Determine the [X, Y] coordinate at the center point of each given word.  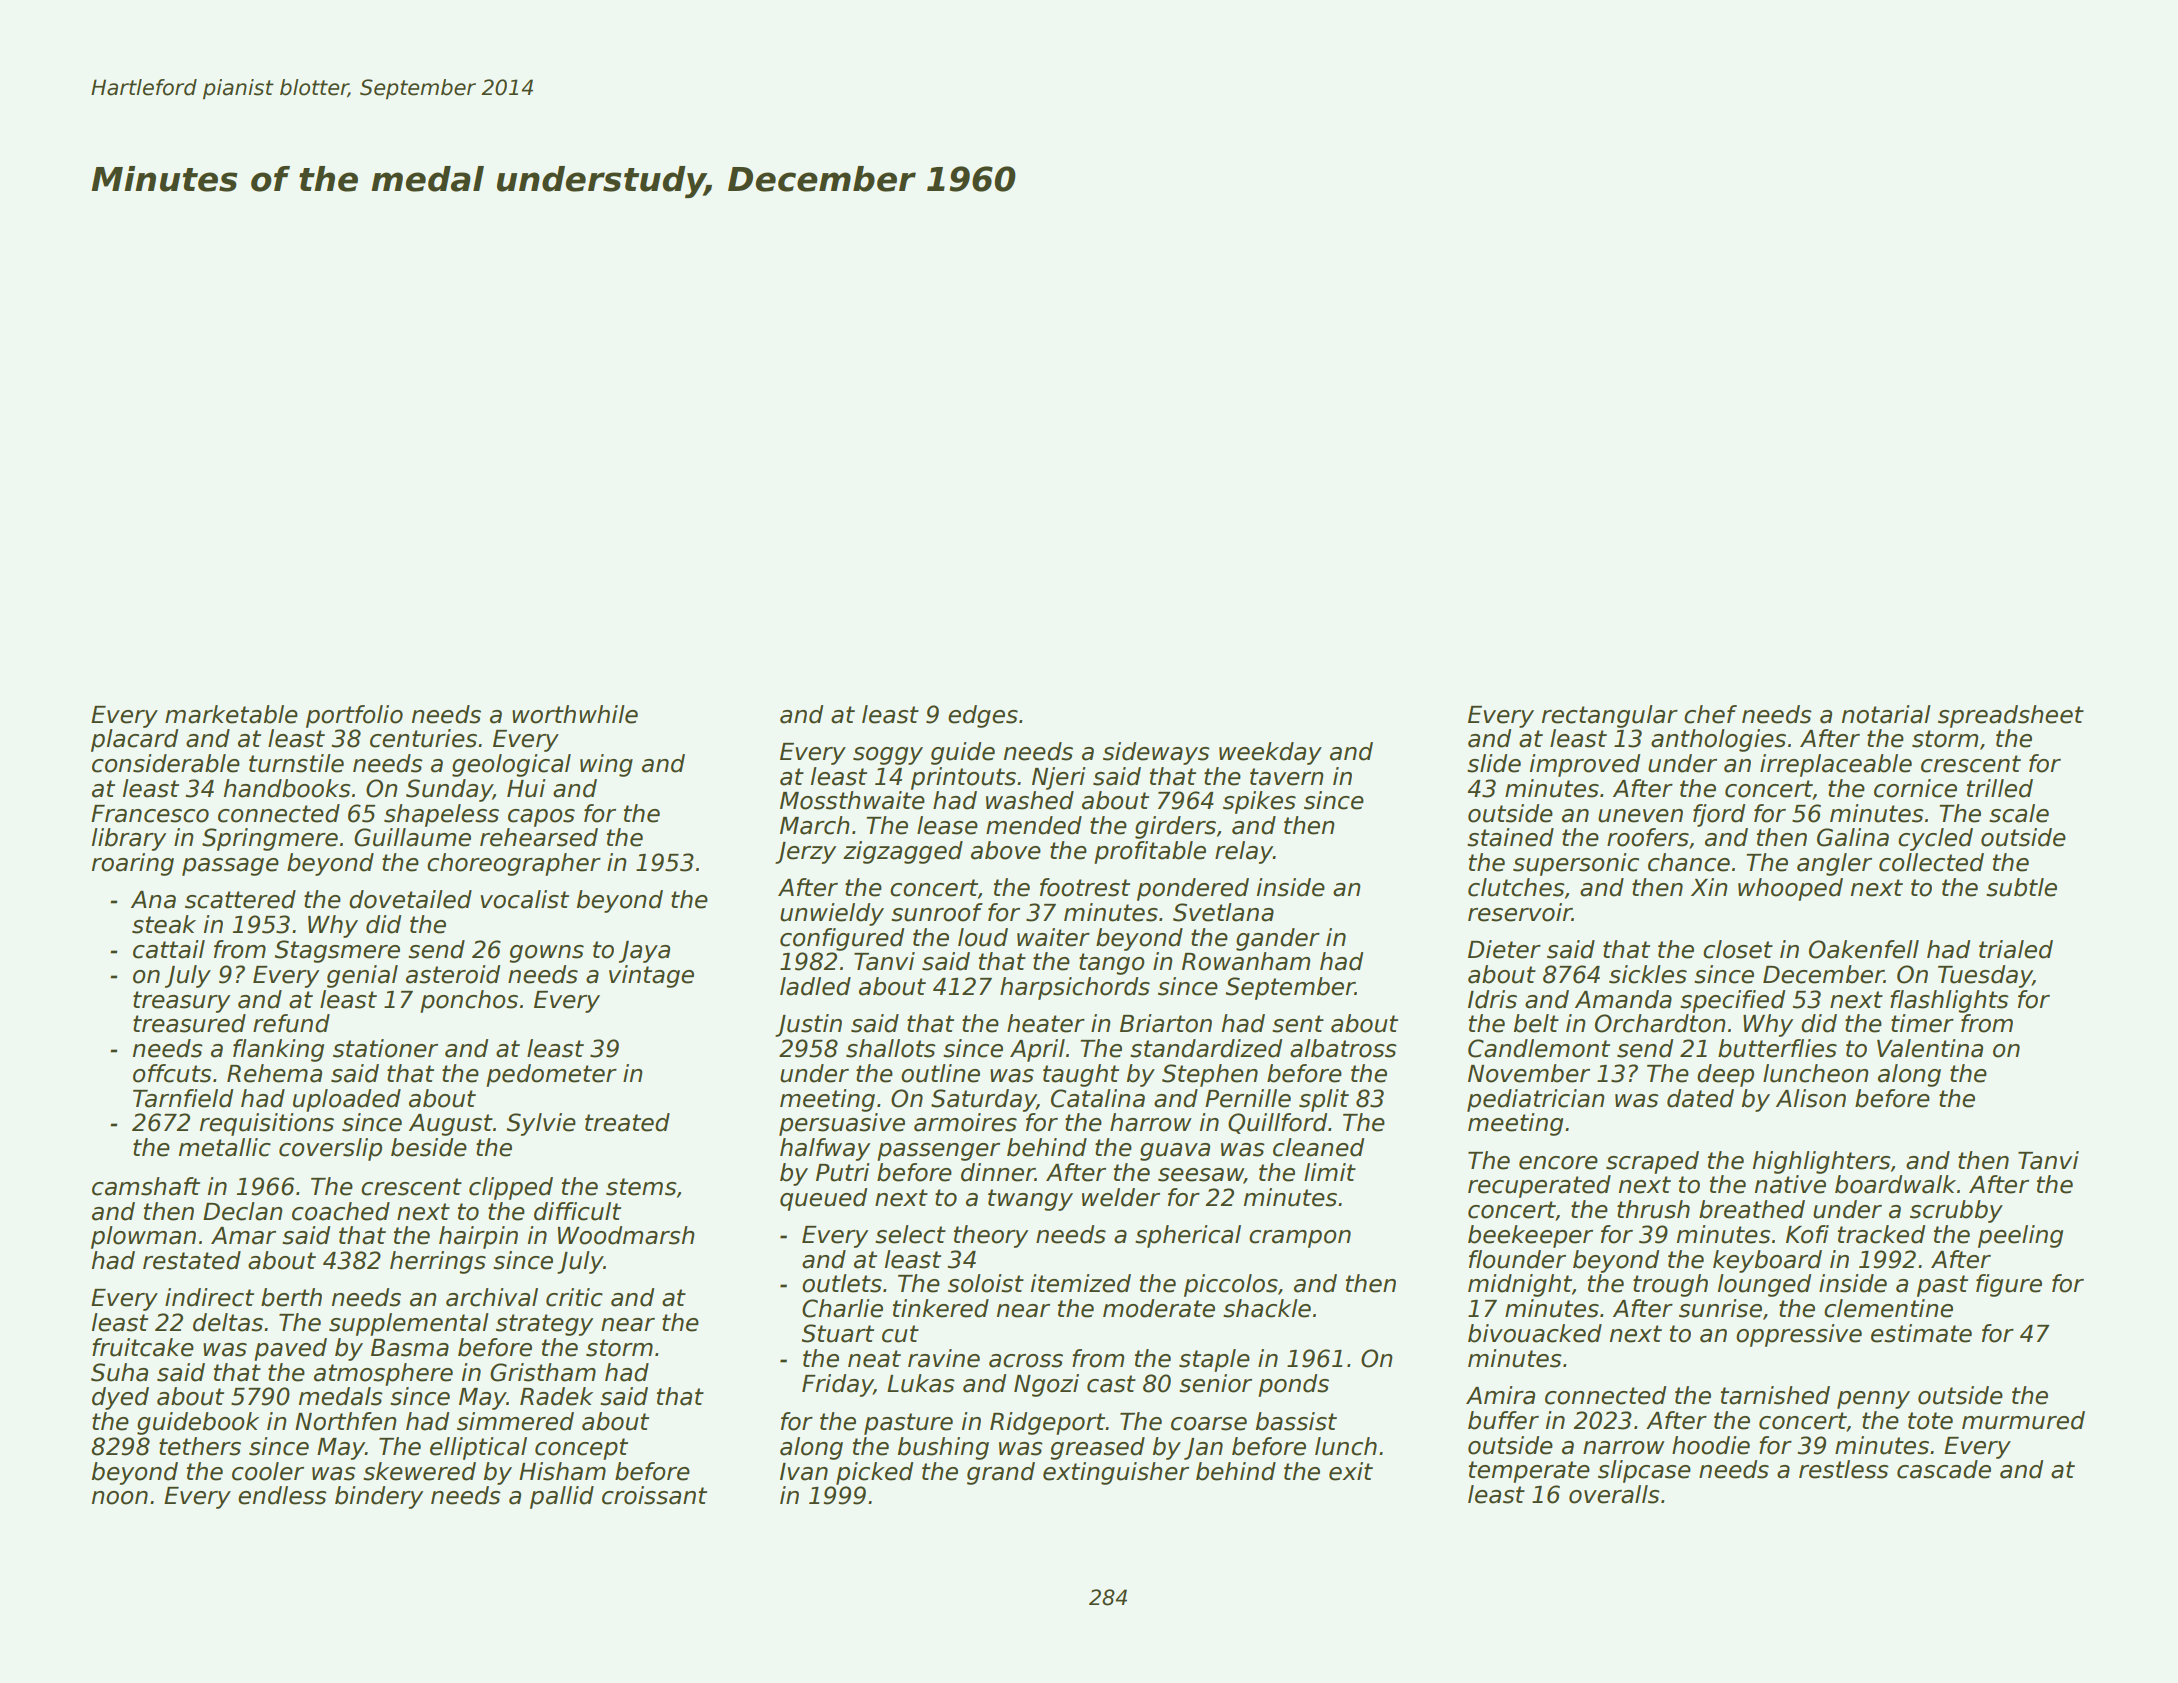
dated [1700, 1098]
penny [1873, 1400]
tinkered [941, 1308]
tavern [1287, 777]
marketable [231, 714]
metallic [225, 1147]
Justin [808, 1025]
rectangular [1610, 716]
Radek [556, 1396]
